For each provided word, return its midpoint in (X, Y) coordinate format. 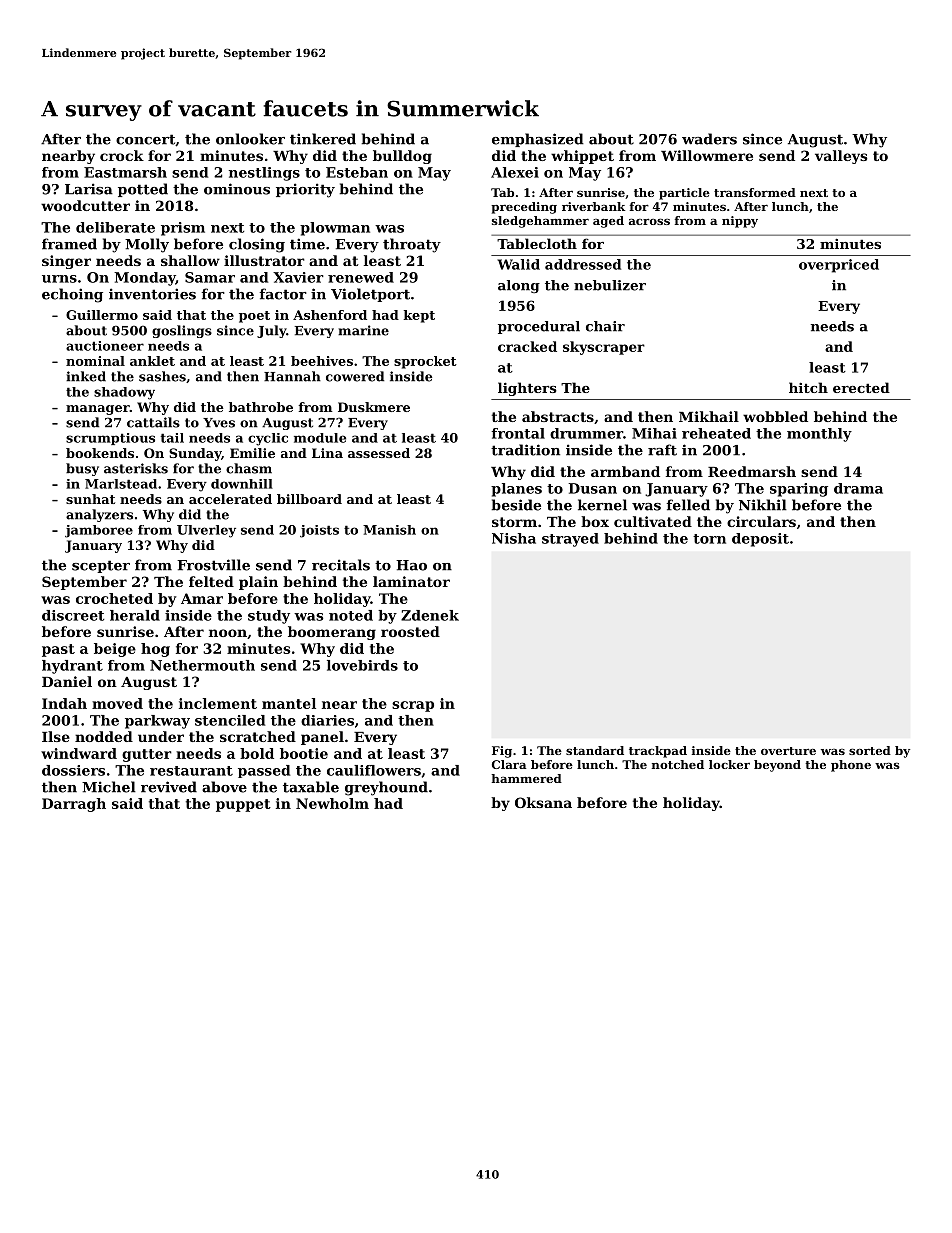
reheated (716, 433)
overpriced (839, 266)
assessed (379, 453)
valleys (841, 157)
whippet (582, 157)
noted (351, 615)
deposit (760, 540)
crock (122, 155)
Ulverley (206, 531)
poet (254, 317)
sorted (870, 750)
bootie (304, 753)
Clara (509, 764)
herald (135, 615)
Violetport (370, 295)
